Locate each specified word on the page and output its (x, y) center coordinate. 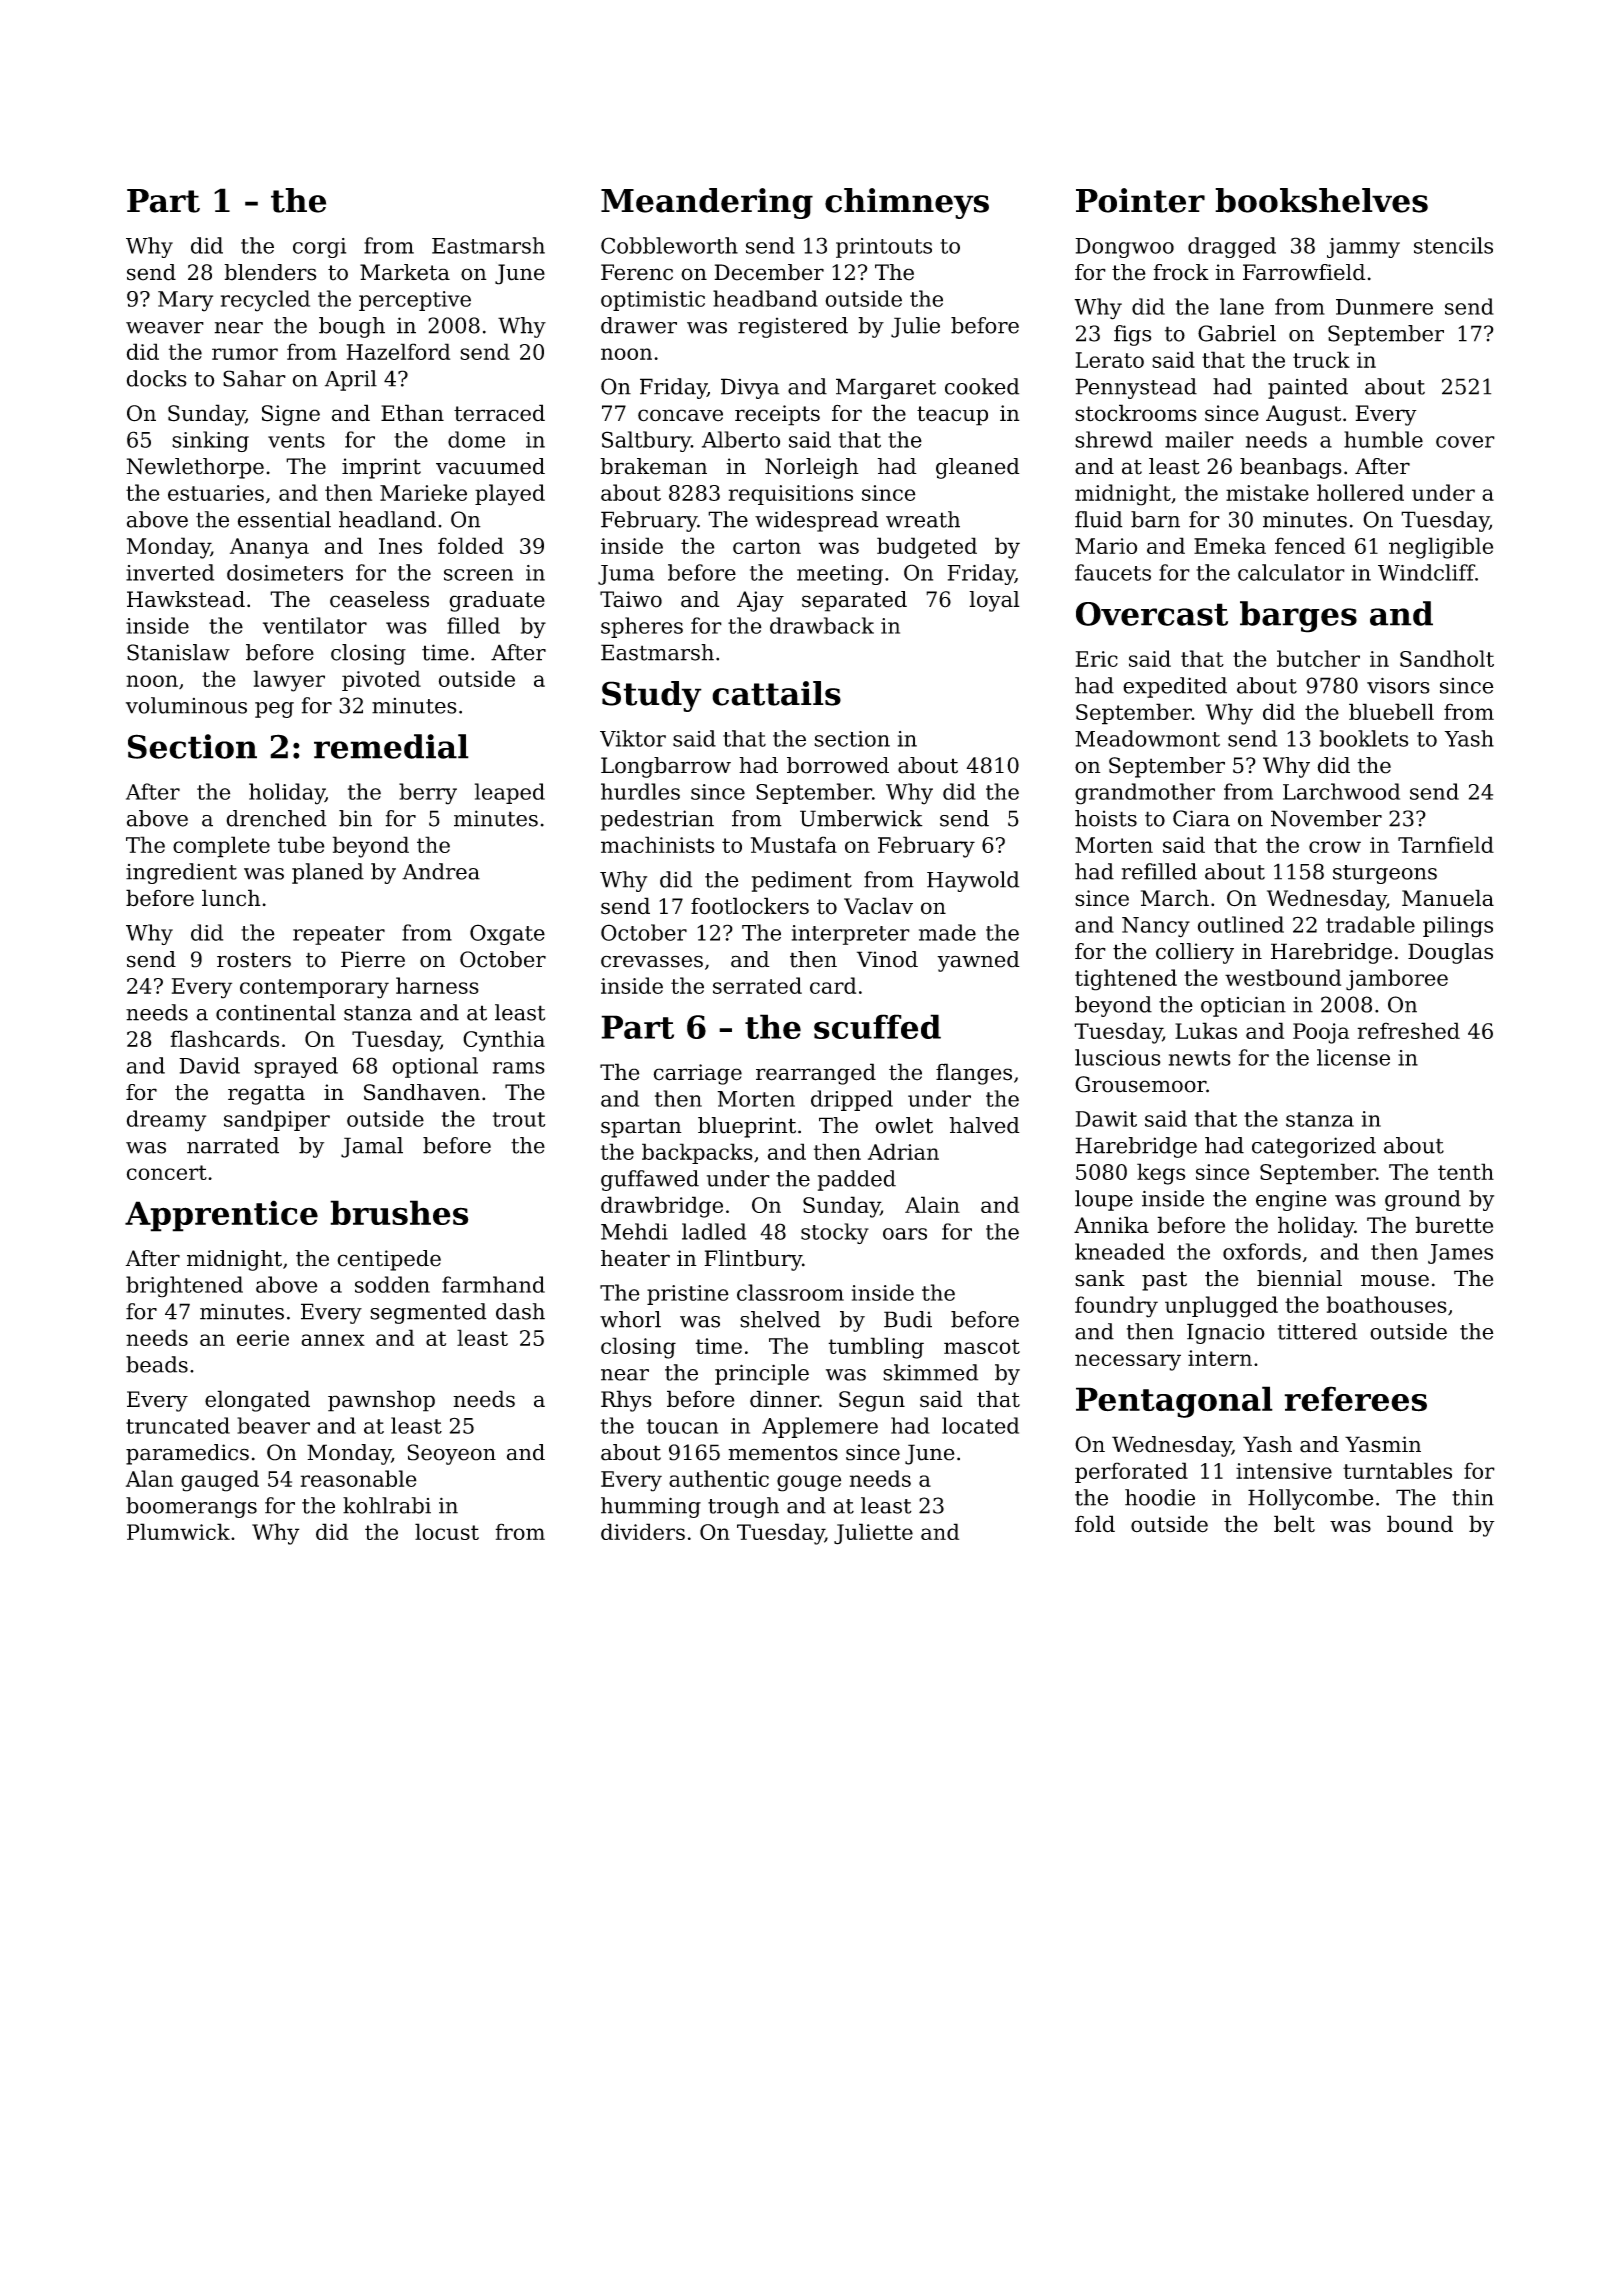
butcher (1318, 658)
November (1326, 818)
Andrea (441, 871)
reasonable (359, 1478)
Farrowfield (1304, 272)
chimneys (907, 203)
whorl (630, 1319)
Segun (872, 1401)
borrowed (838, 765)
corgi (319, 248)
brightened (184, 1287)
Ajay (760, 601)
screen (478, 575)
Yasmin (1383, 1444)
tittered (1317, 1331)
